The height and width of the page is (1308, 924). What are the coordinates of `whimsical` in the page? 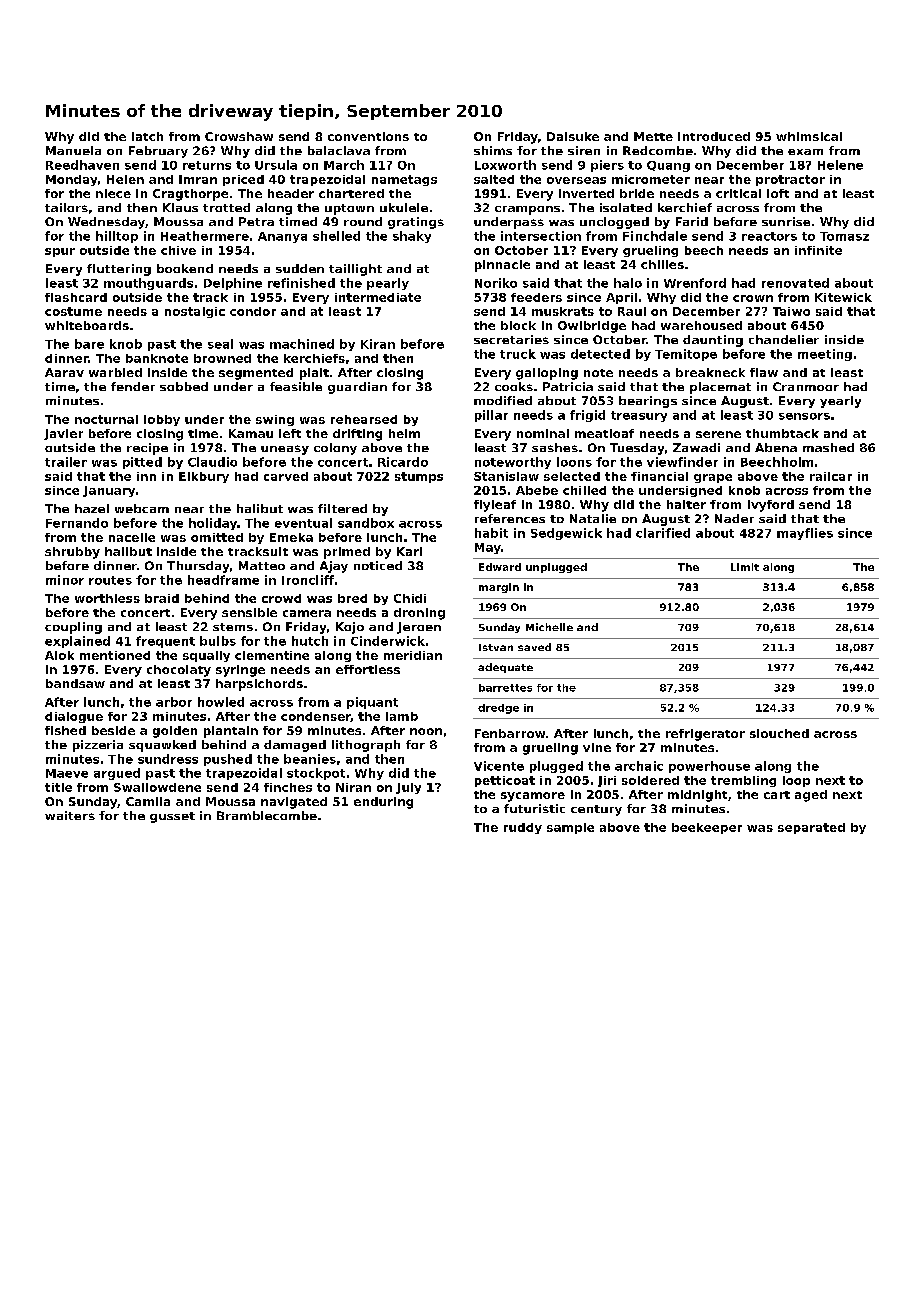 It's located at (809, 136).
